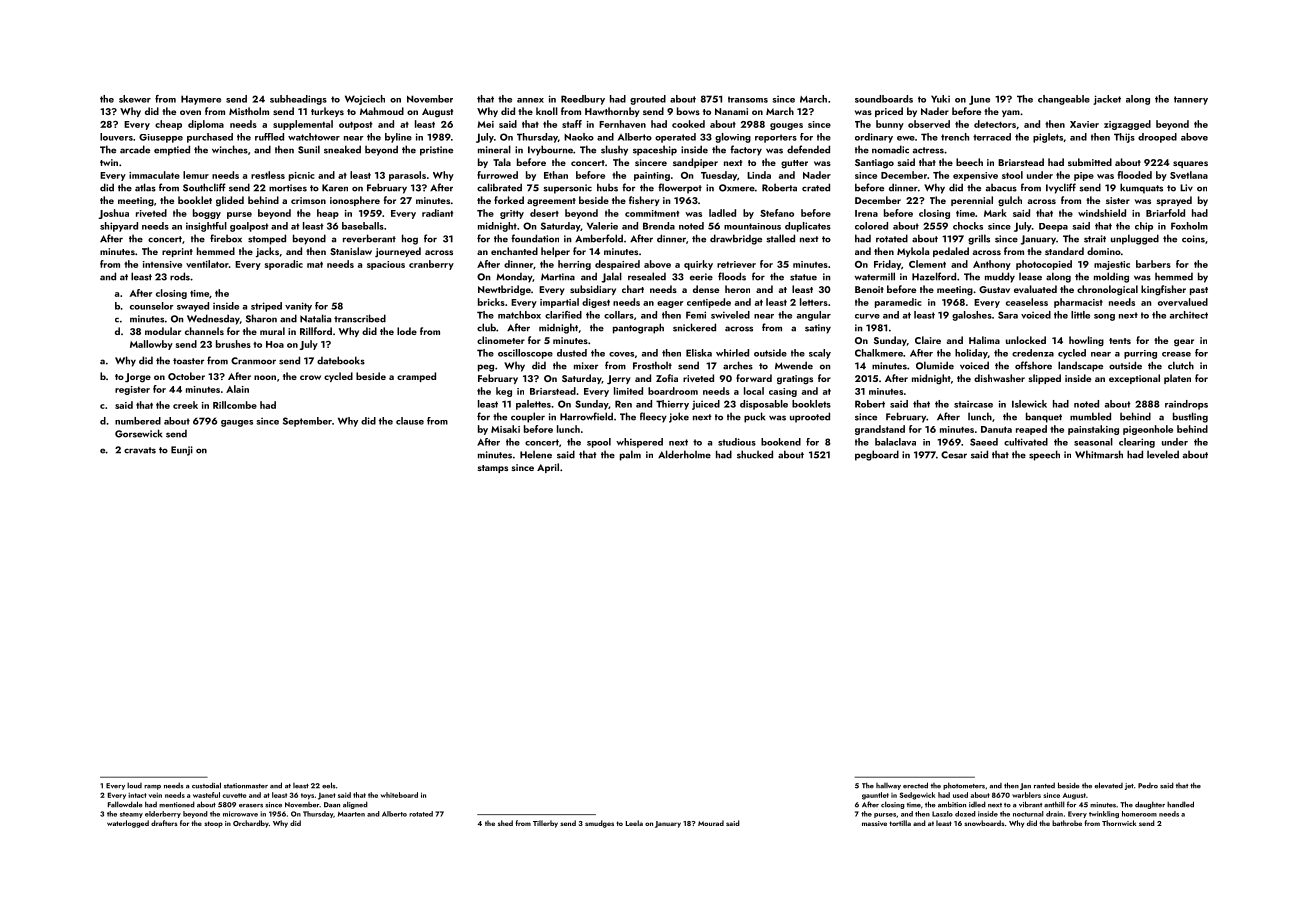 The width and height of the screenshot is (1308, 924). What do you see at coordinates (755, 454) in the screenshot?
I see `shucked` at bounding box center [755, 454].
